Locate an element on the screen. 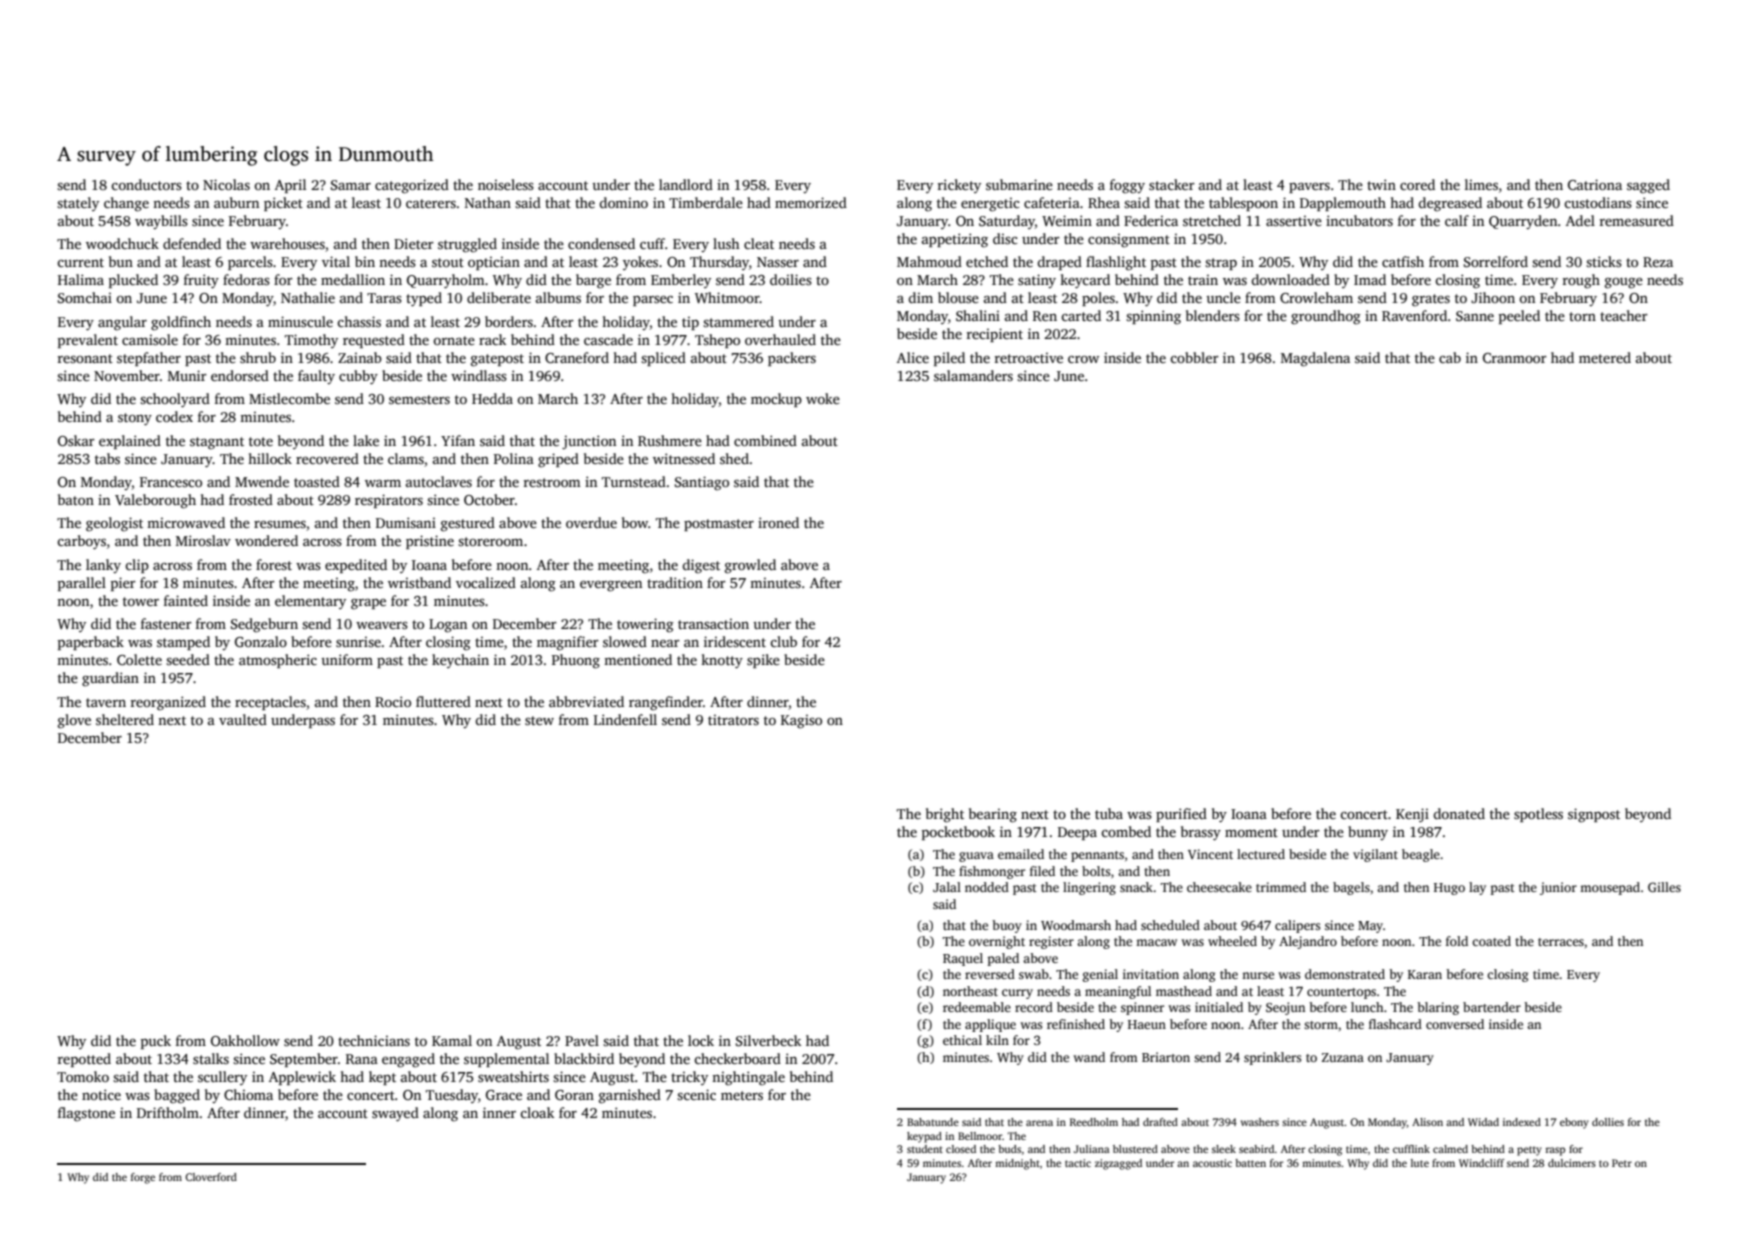  Kamal is located at coordinates (452, 1040).
